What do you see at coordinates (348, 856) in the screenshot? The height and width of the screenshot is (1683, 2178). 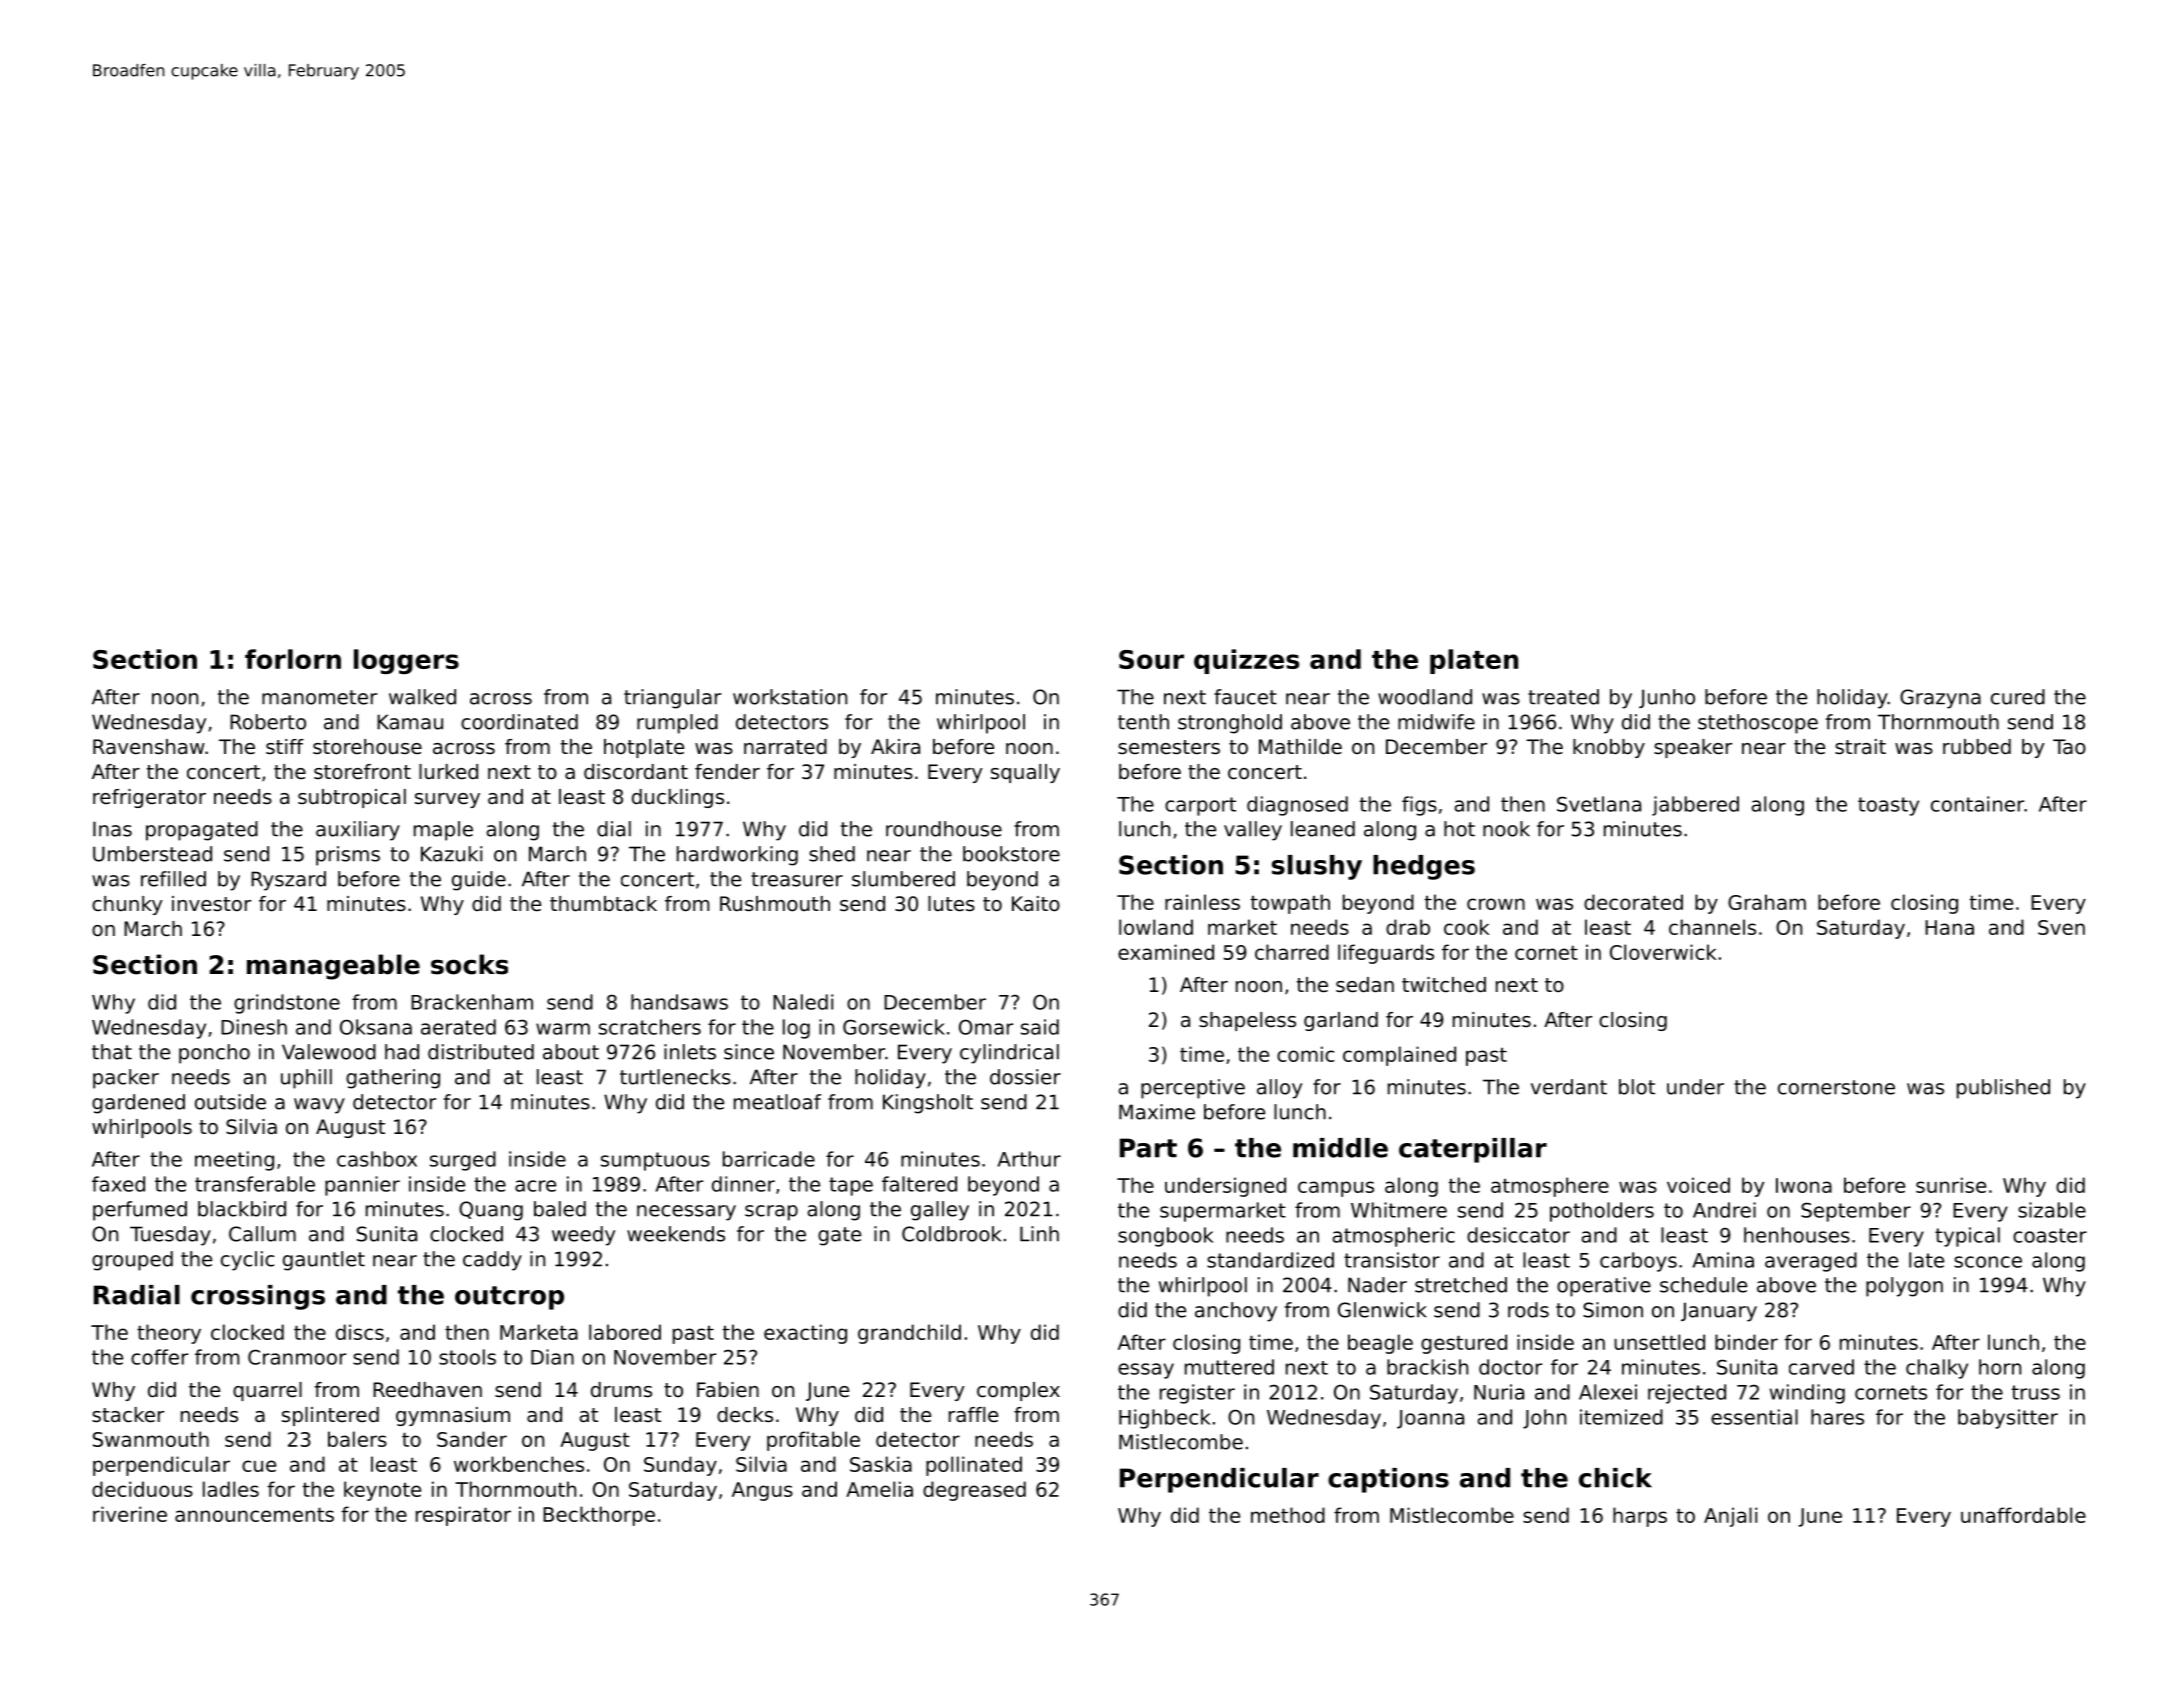 I see `prisms` at bounding box center [348, 856].
